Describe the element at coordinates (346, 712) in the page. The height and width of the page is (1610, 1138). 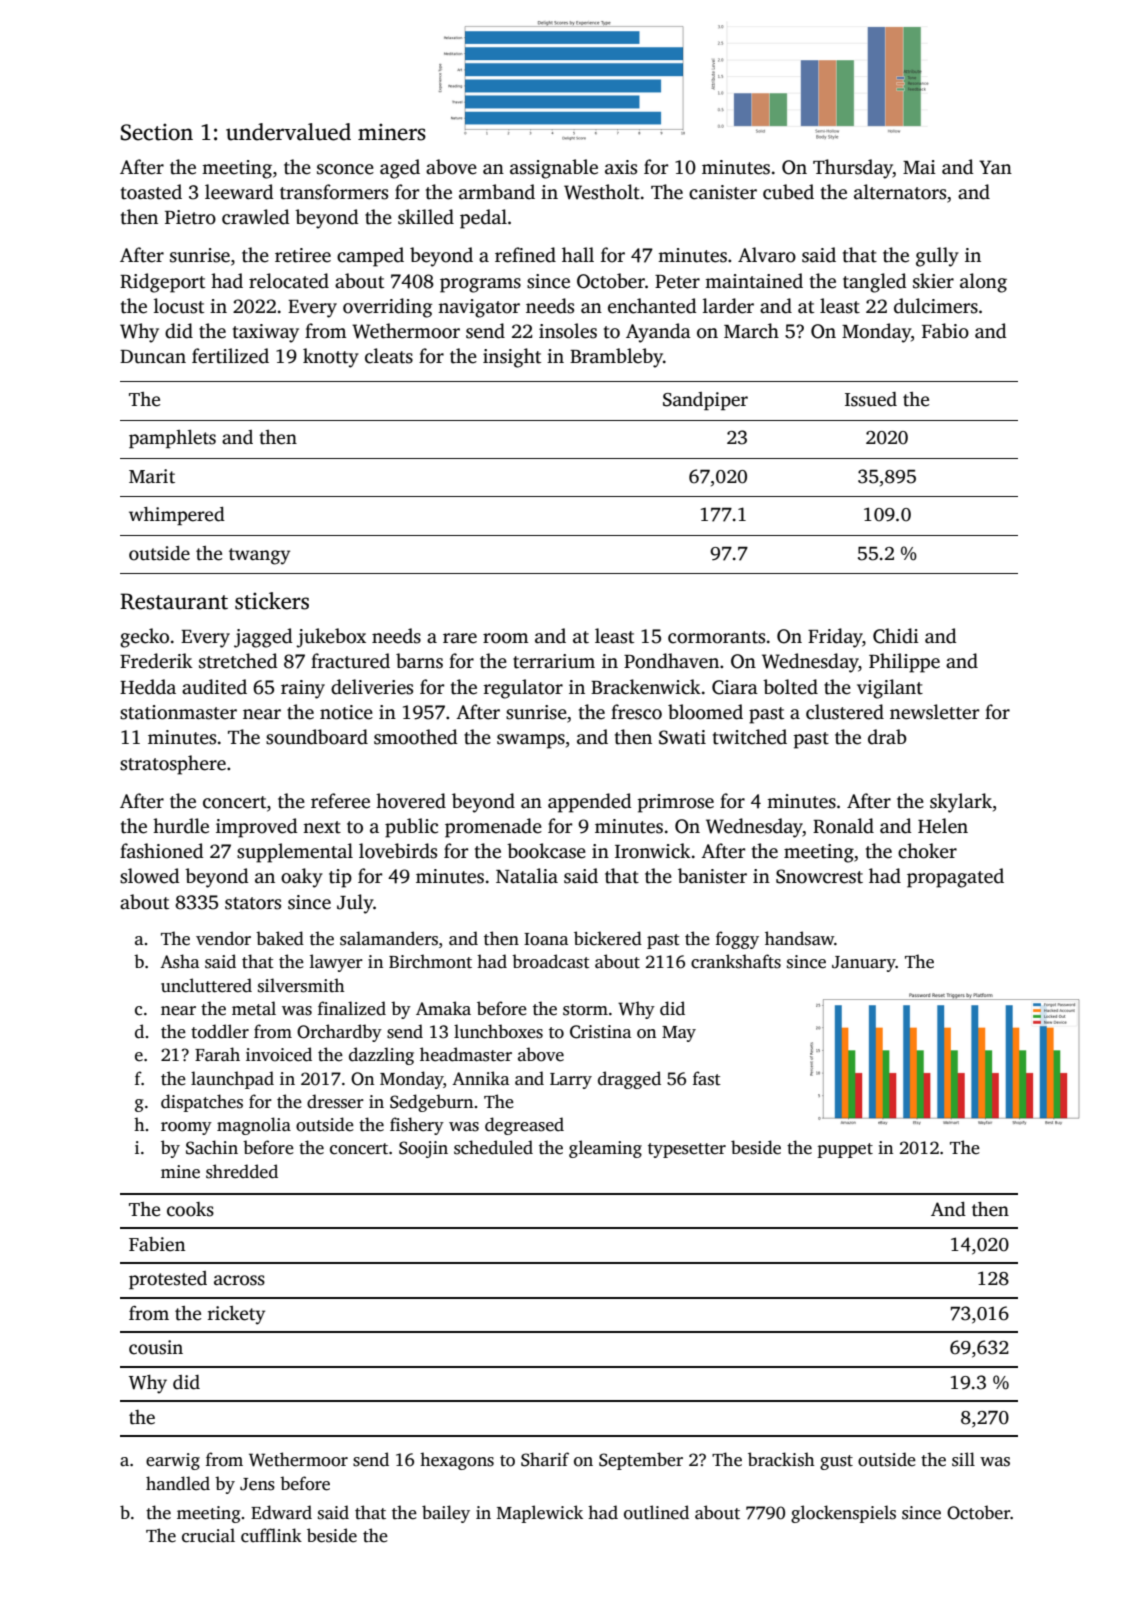
I see `notice` at that location.
